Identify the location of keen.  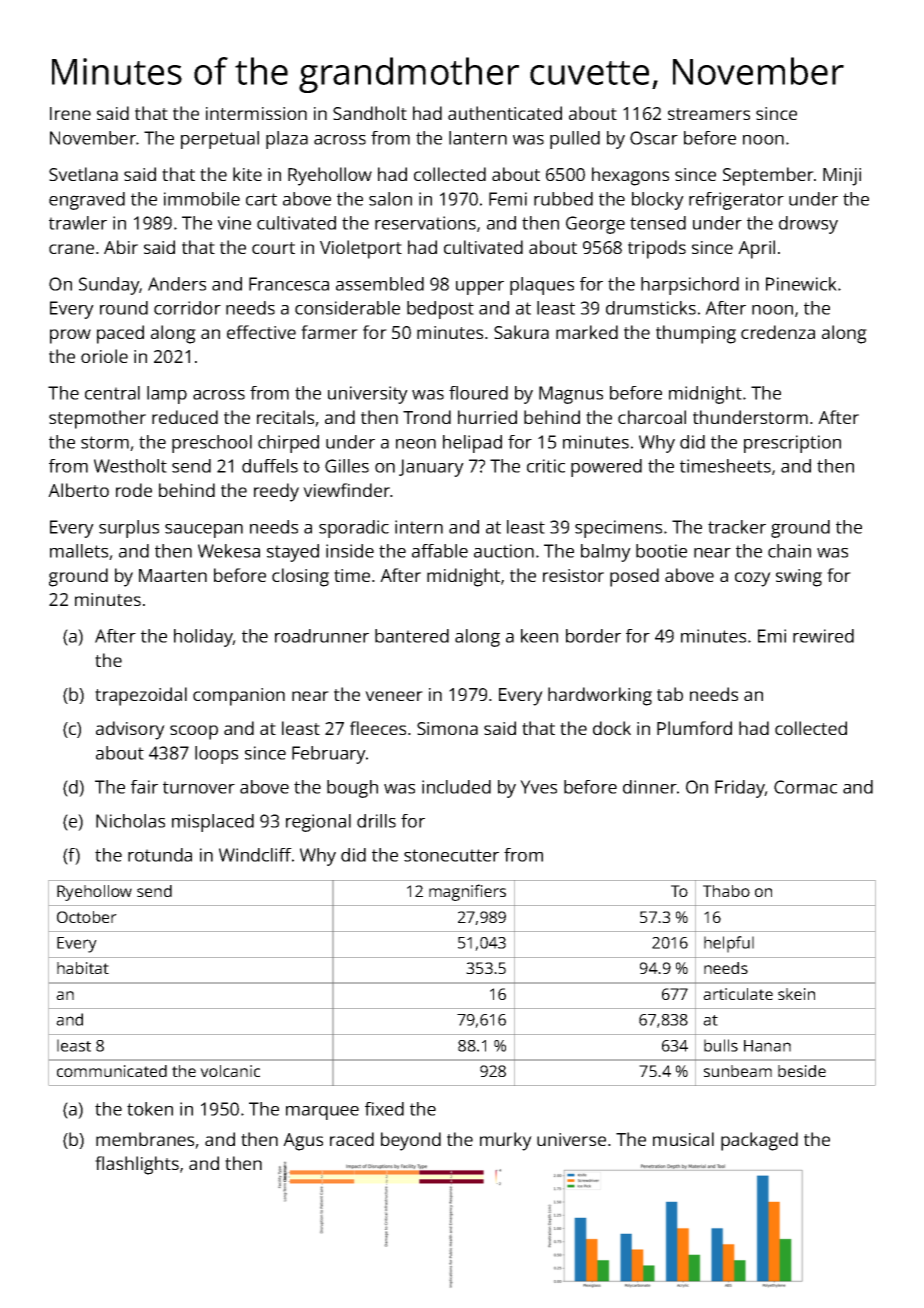
(539, 636).
